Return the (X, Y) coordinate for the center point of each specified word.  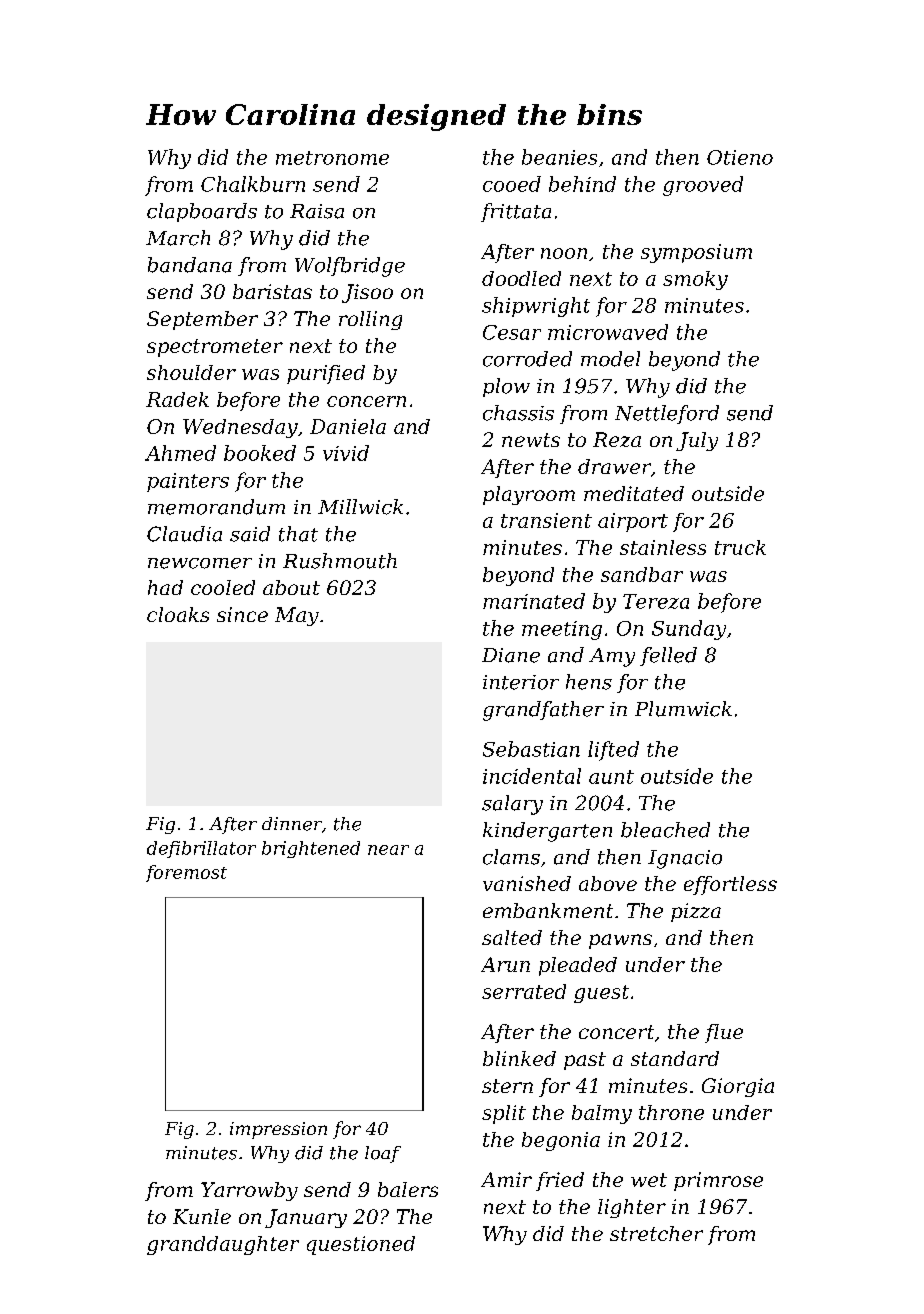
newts (531, 440)
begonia (561, 1141)
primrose (718, 1181)
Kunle (202, 1216)
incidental (532, 776)
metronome (332, 158)
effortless (730, 885)
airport (633, 522)
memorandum (216, 507)
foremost (186, 873)
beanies (559, 157)
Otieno (740, 157)
